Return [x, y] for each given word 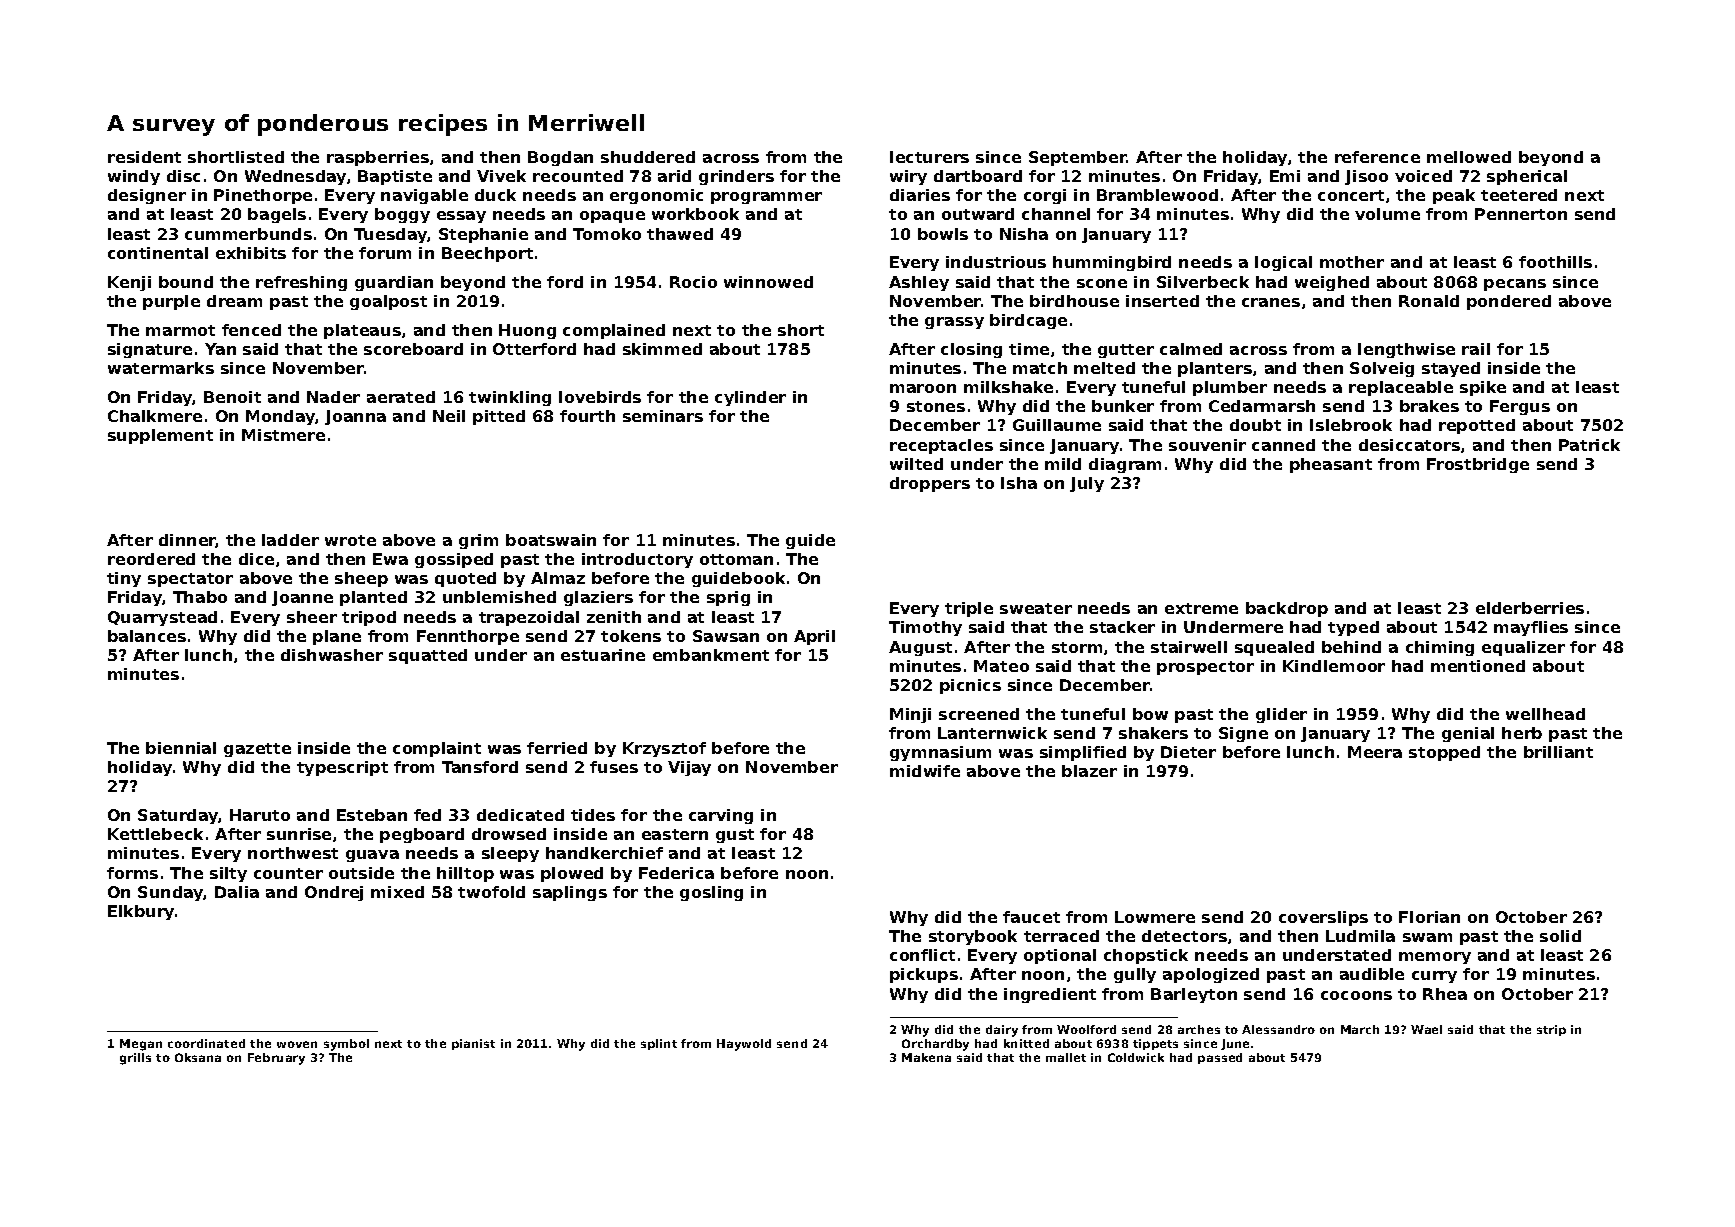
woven [297, 1044]
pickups [924, 975]
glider [1281, 715]
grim [478, 541]
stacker [1122, 627]
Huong [527, 331]
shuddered [648, 157]
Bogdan [560, 158]
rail [1476, 349]
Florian [1429, 917]
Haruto [260, 815]
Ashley [919, 283]
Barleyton [1194, 995]
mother [1352, 262]
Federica [676, 873]
